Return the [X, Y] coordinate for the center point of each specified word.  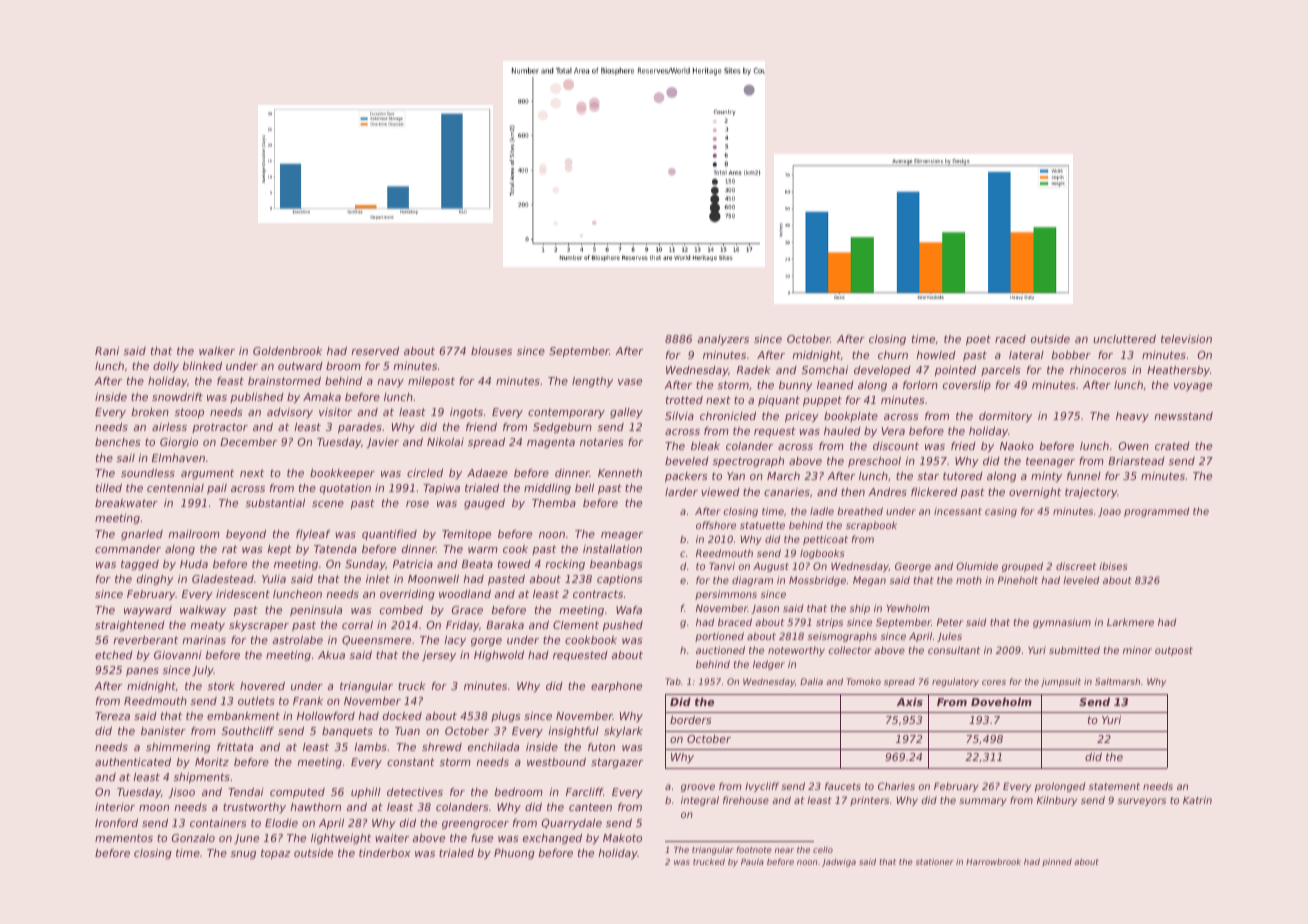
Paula [752, 861]
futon [601, 747]
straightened [130, 626]
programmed [1156, 512]
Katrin [1197, 800]
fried [963, 446]
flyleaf [313, 535]
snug [243, 855]
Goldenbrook [287, 351]
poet [978, 340]
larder [681, 492]
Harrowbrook [993, 862]
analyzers [723, 340]
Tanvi [722, 566]
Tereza [112, 716]
